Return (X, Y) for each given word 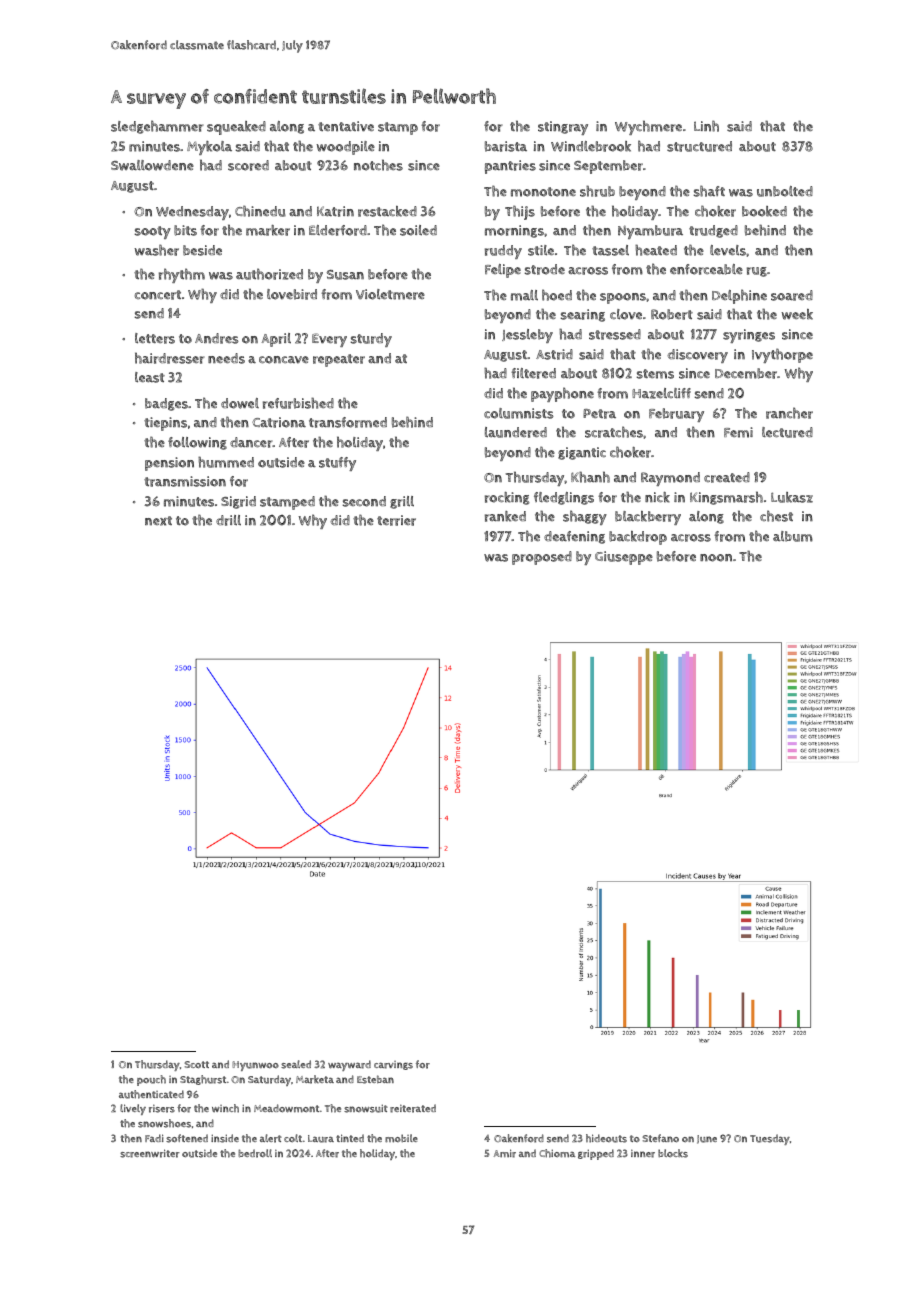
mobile (401, 1138)
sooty (153, 232)
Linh (706, 126)
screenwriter (150, 1153)
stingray (563, 128)
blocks (673, 1153)
